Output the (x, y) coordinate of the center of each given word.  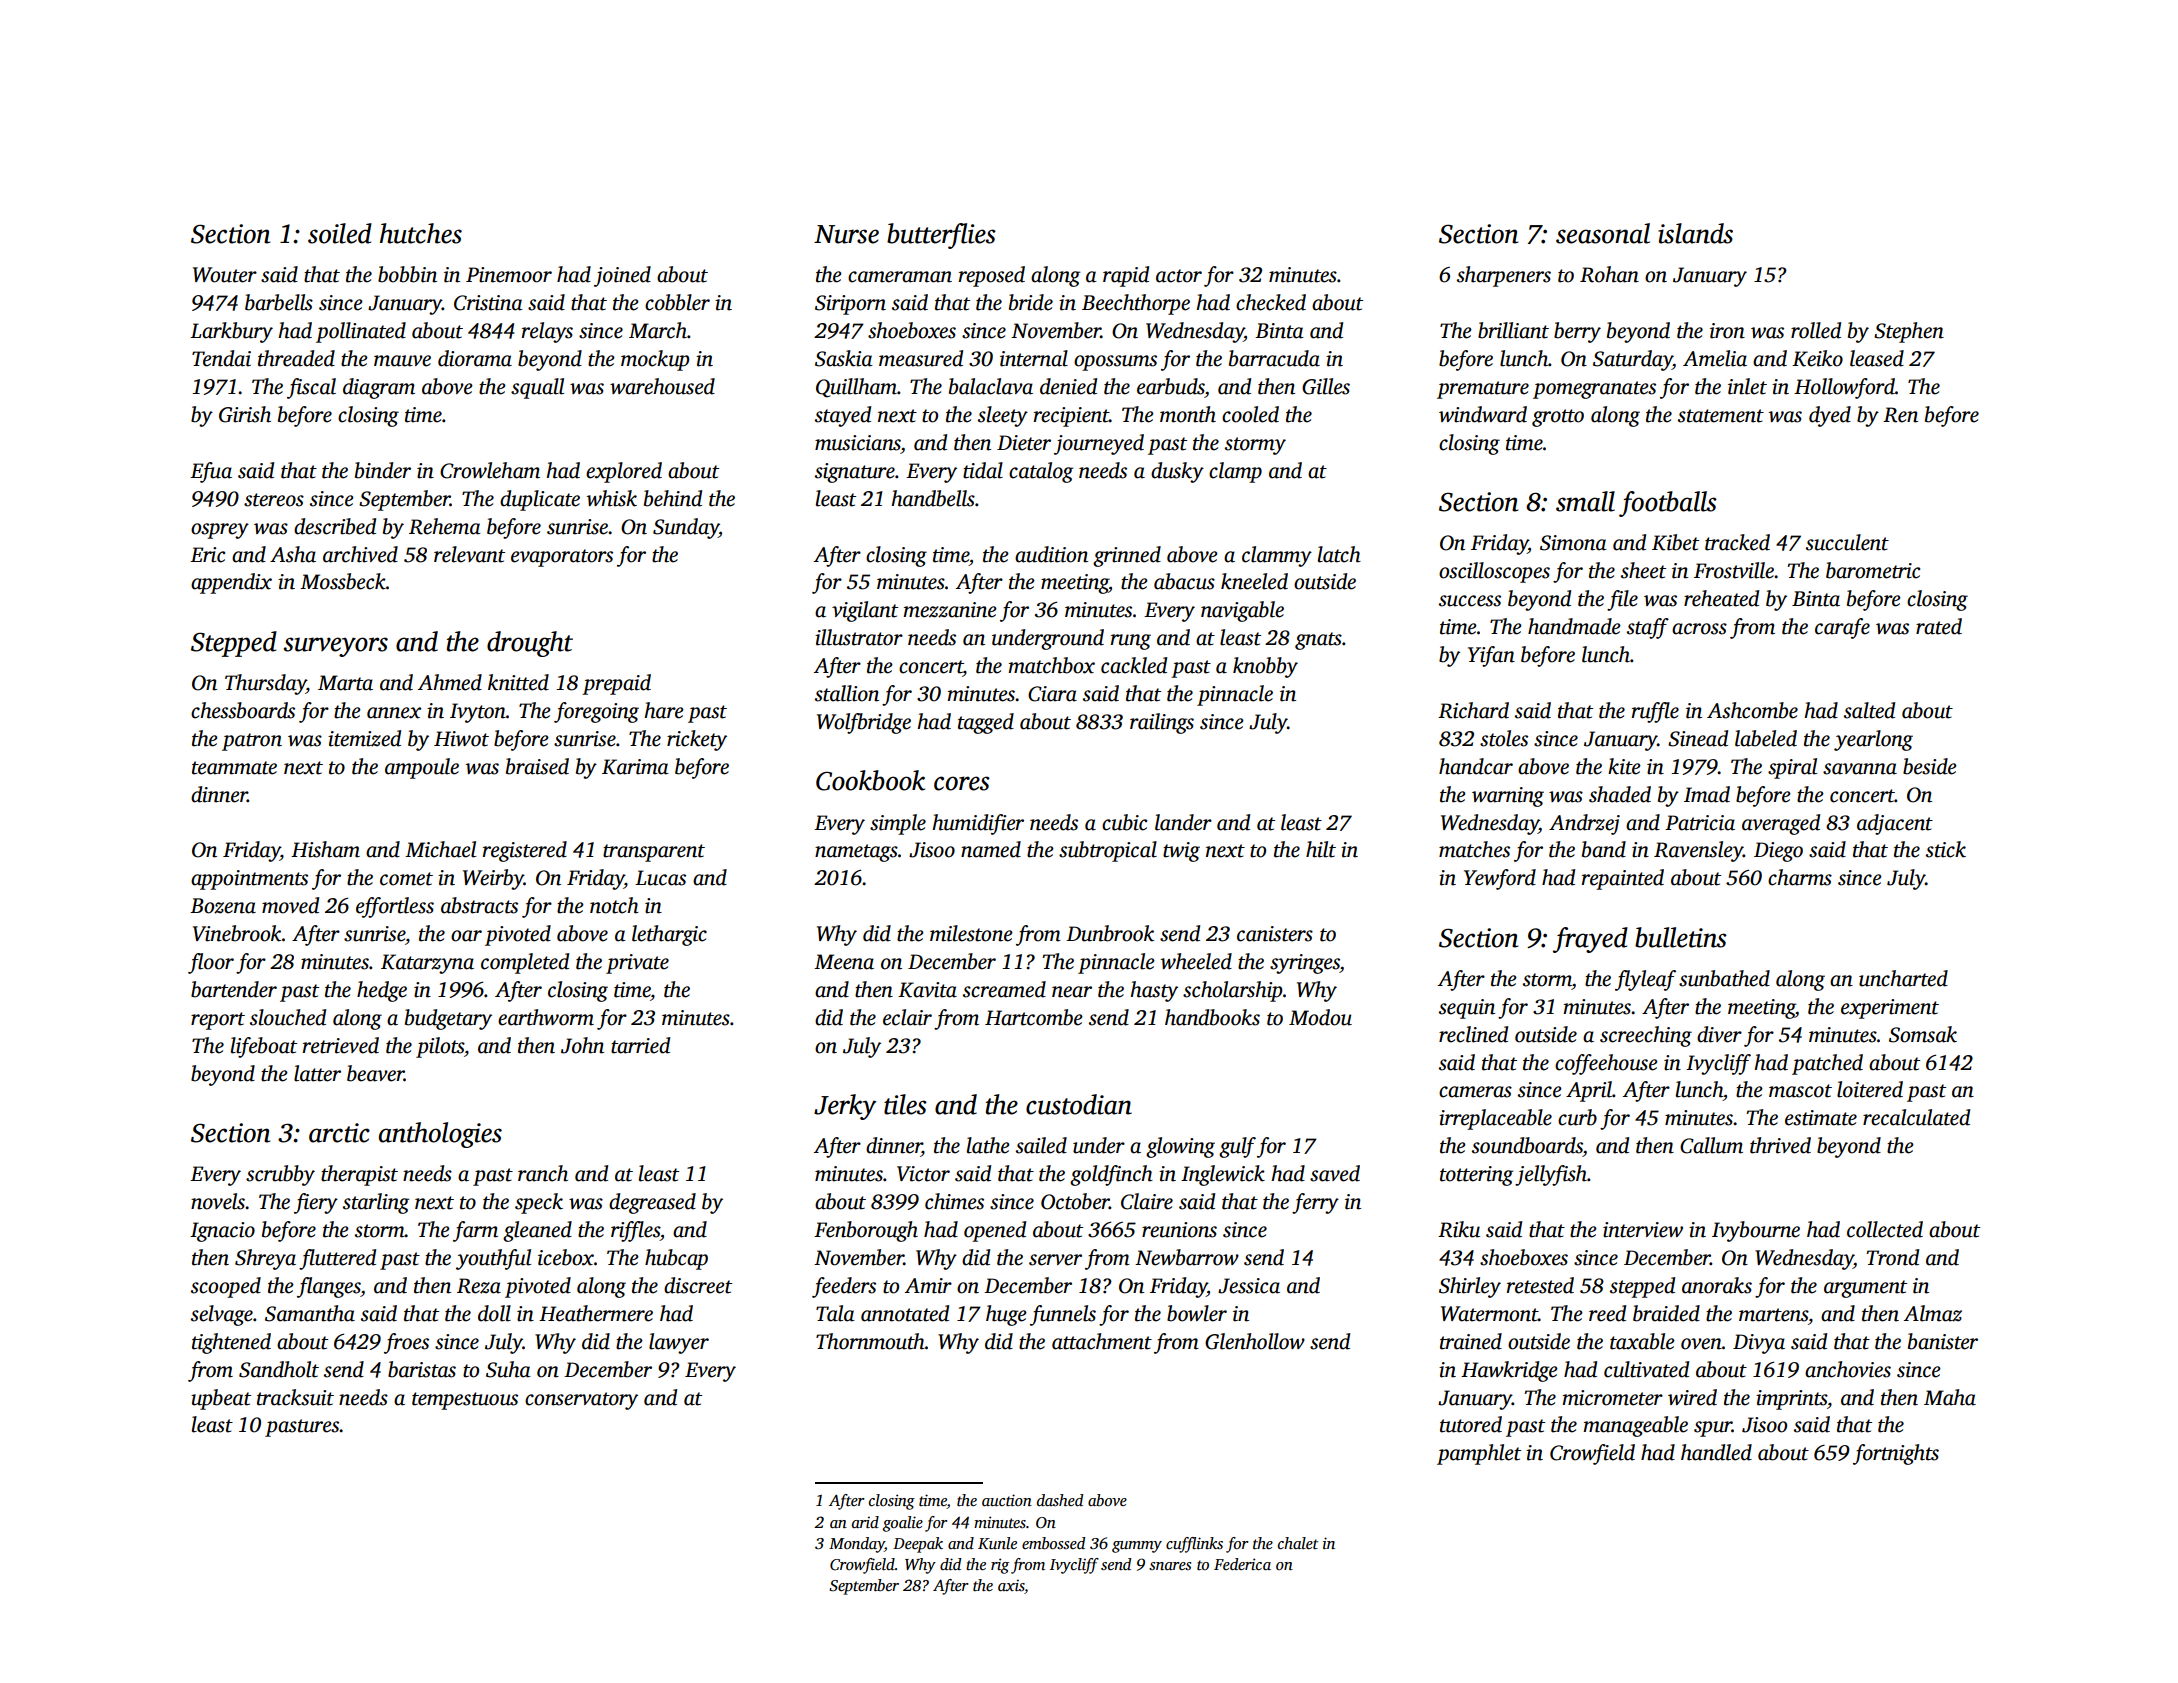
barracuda (1274, 358)
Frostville (1734, 570)
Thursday (265, 684)
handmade (1574, 626)
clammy (1277, 556)
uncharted (1903, 978)
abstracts (479, 905)
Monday (857, 1545)
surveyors (336, 647)
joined (622, 276)
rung (1131, 642)
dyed (1830, 416)
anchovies (1848, 1369)
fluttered (337, 1259)
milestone (971, 933)
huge (1006, 1315)
